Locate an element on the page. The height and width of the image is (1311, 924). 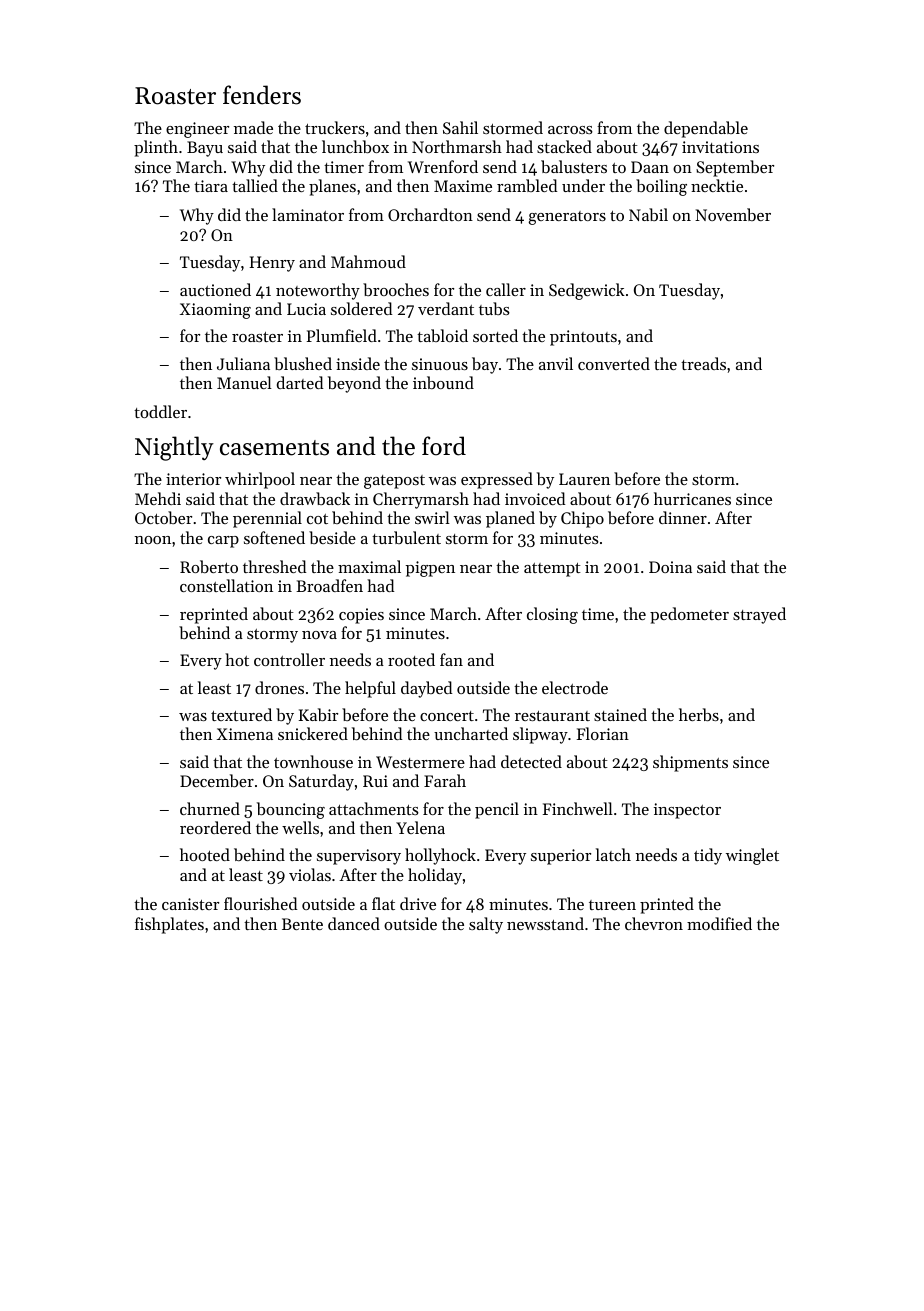
gatepost is located at coordinates (394, 482).
